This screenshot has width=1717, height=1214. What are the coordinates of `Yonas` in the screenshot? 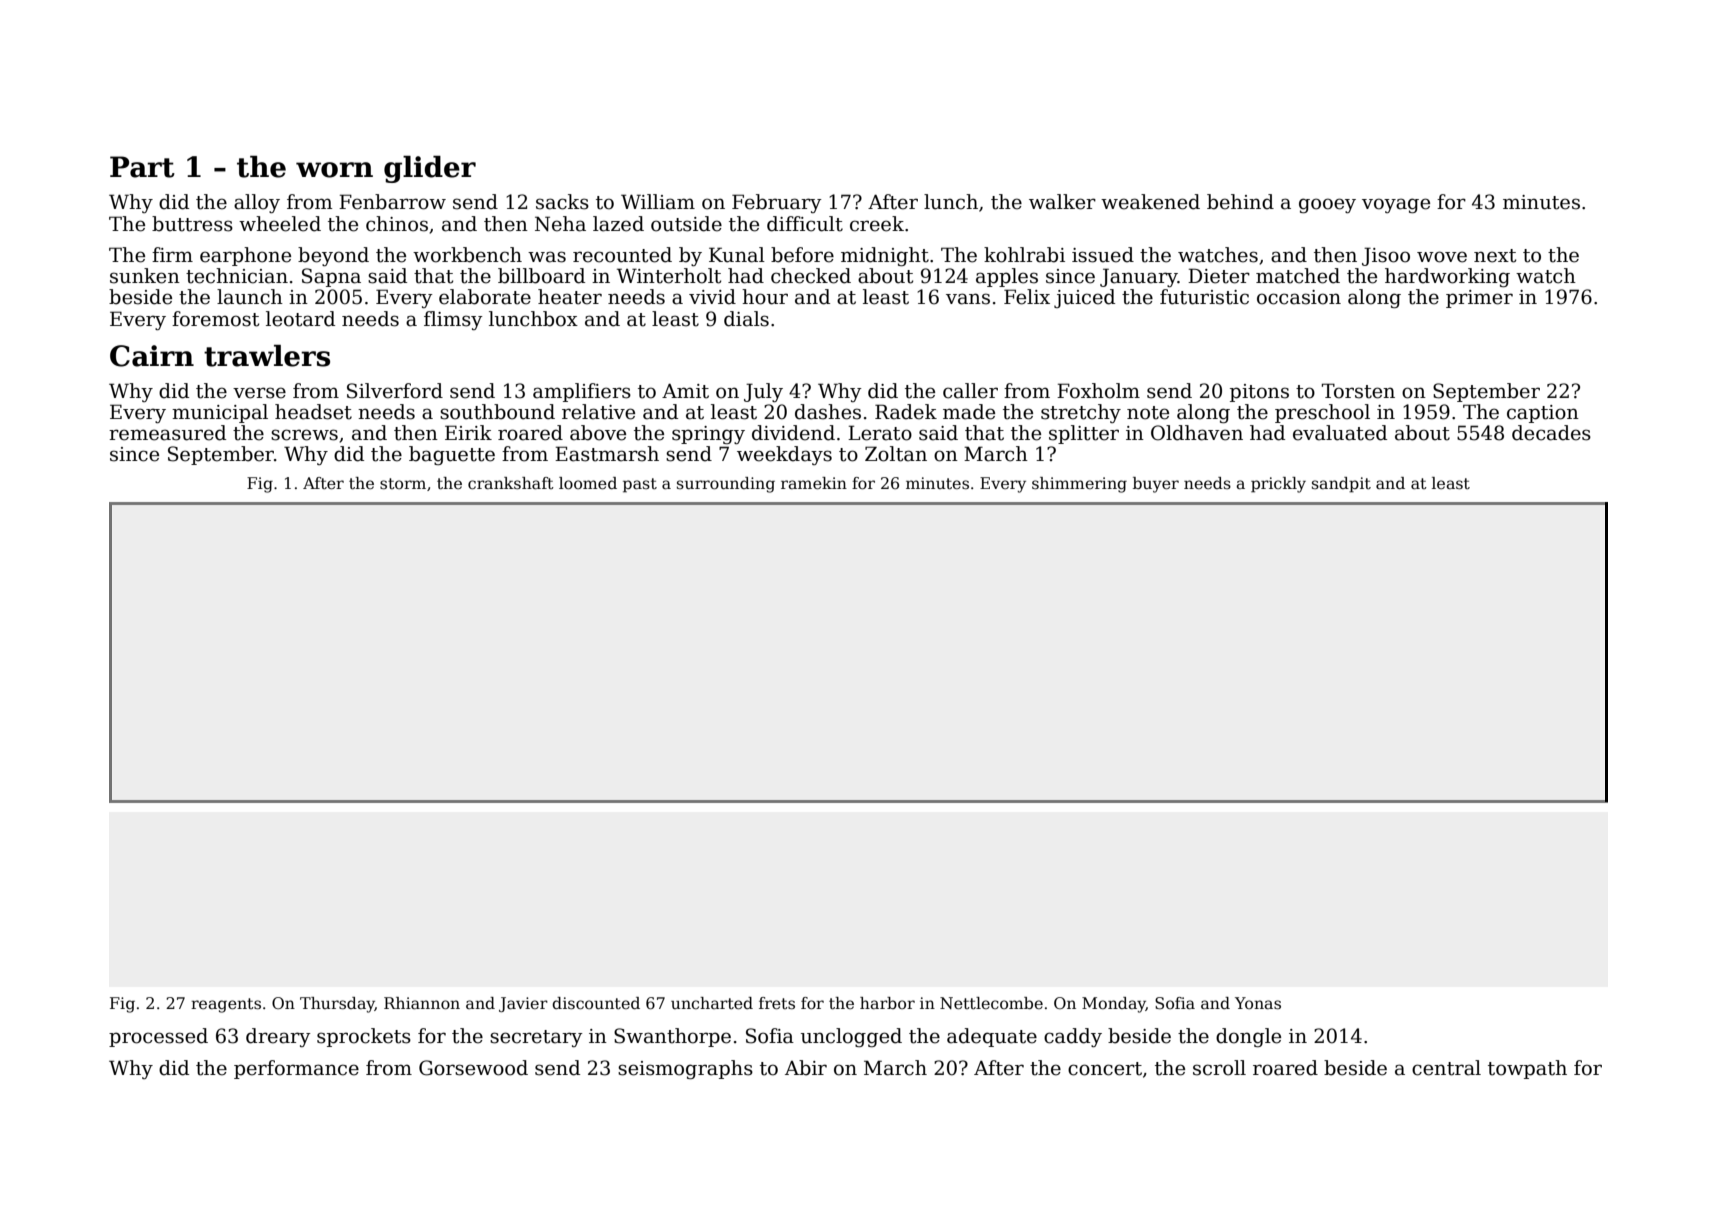 It's located at (1258, 1003).
